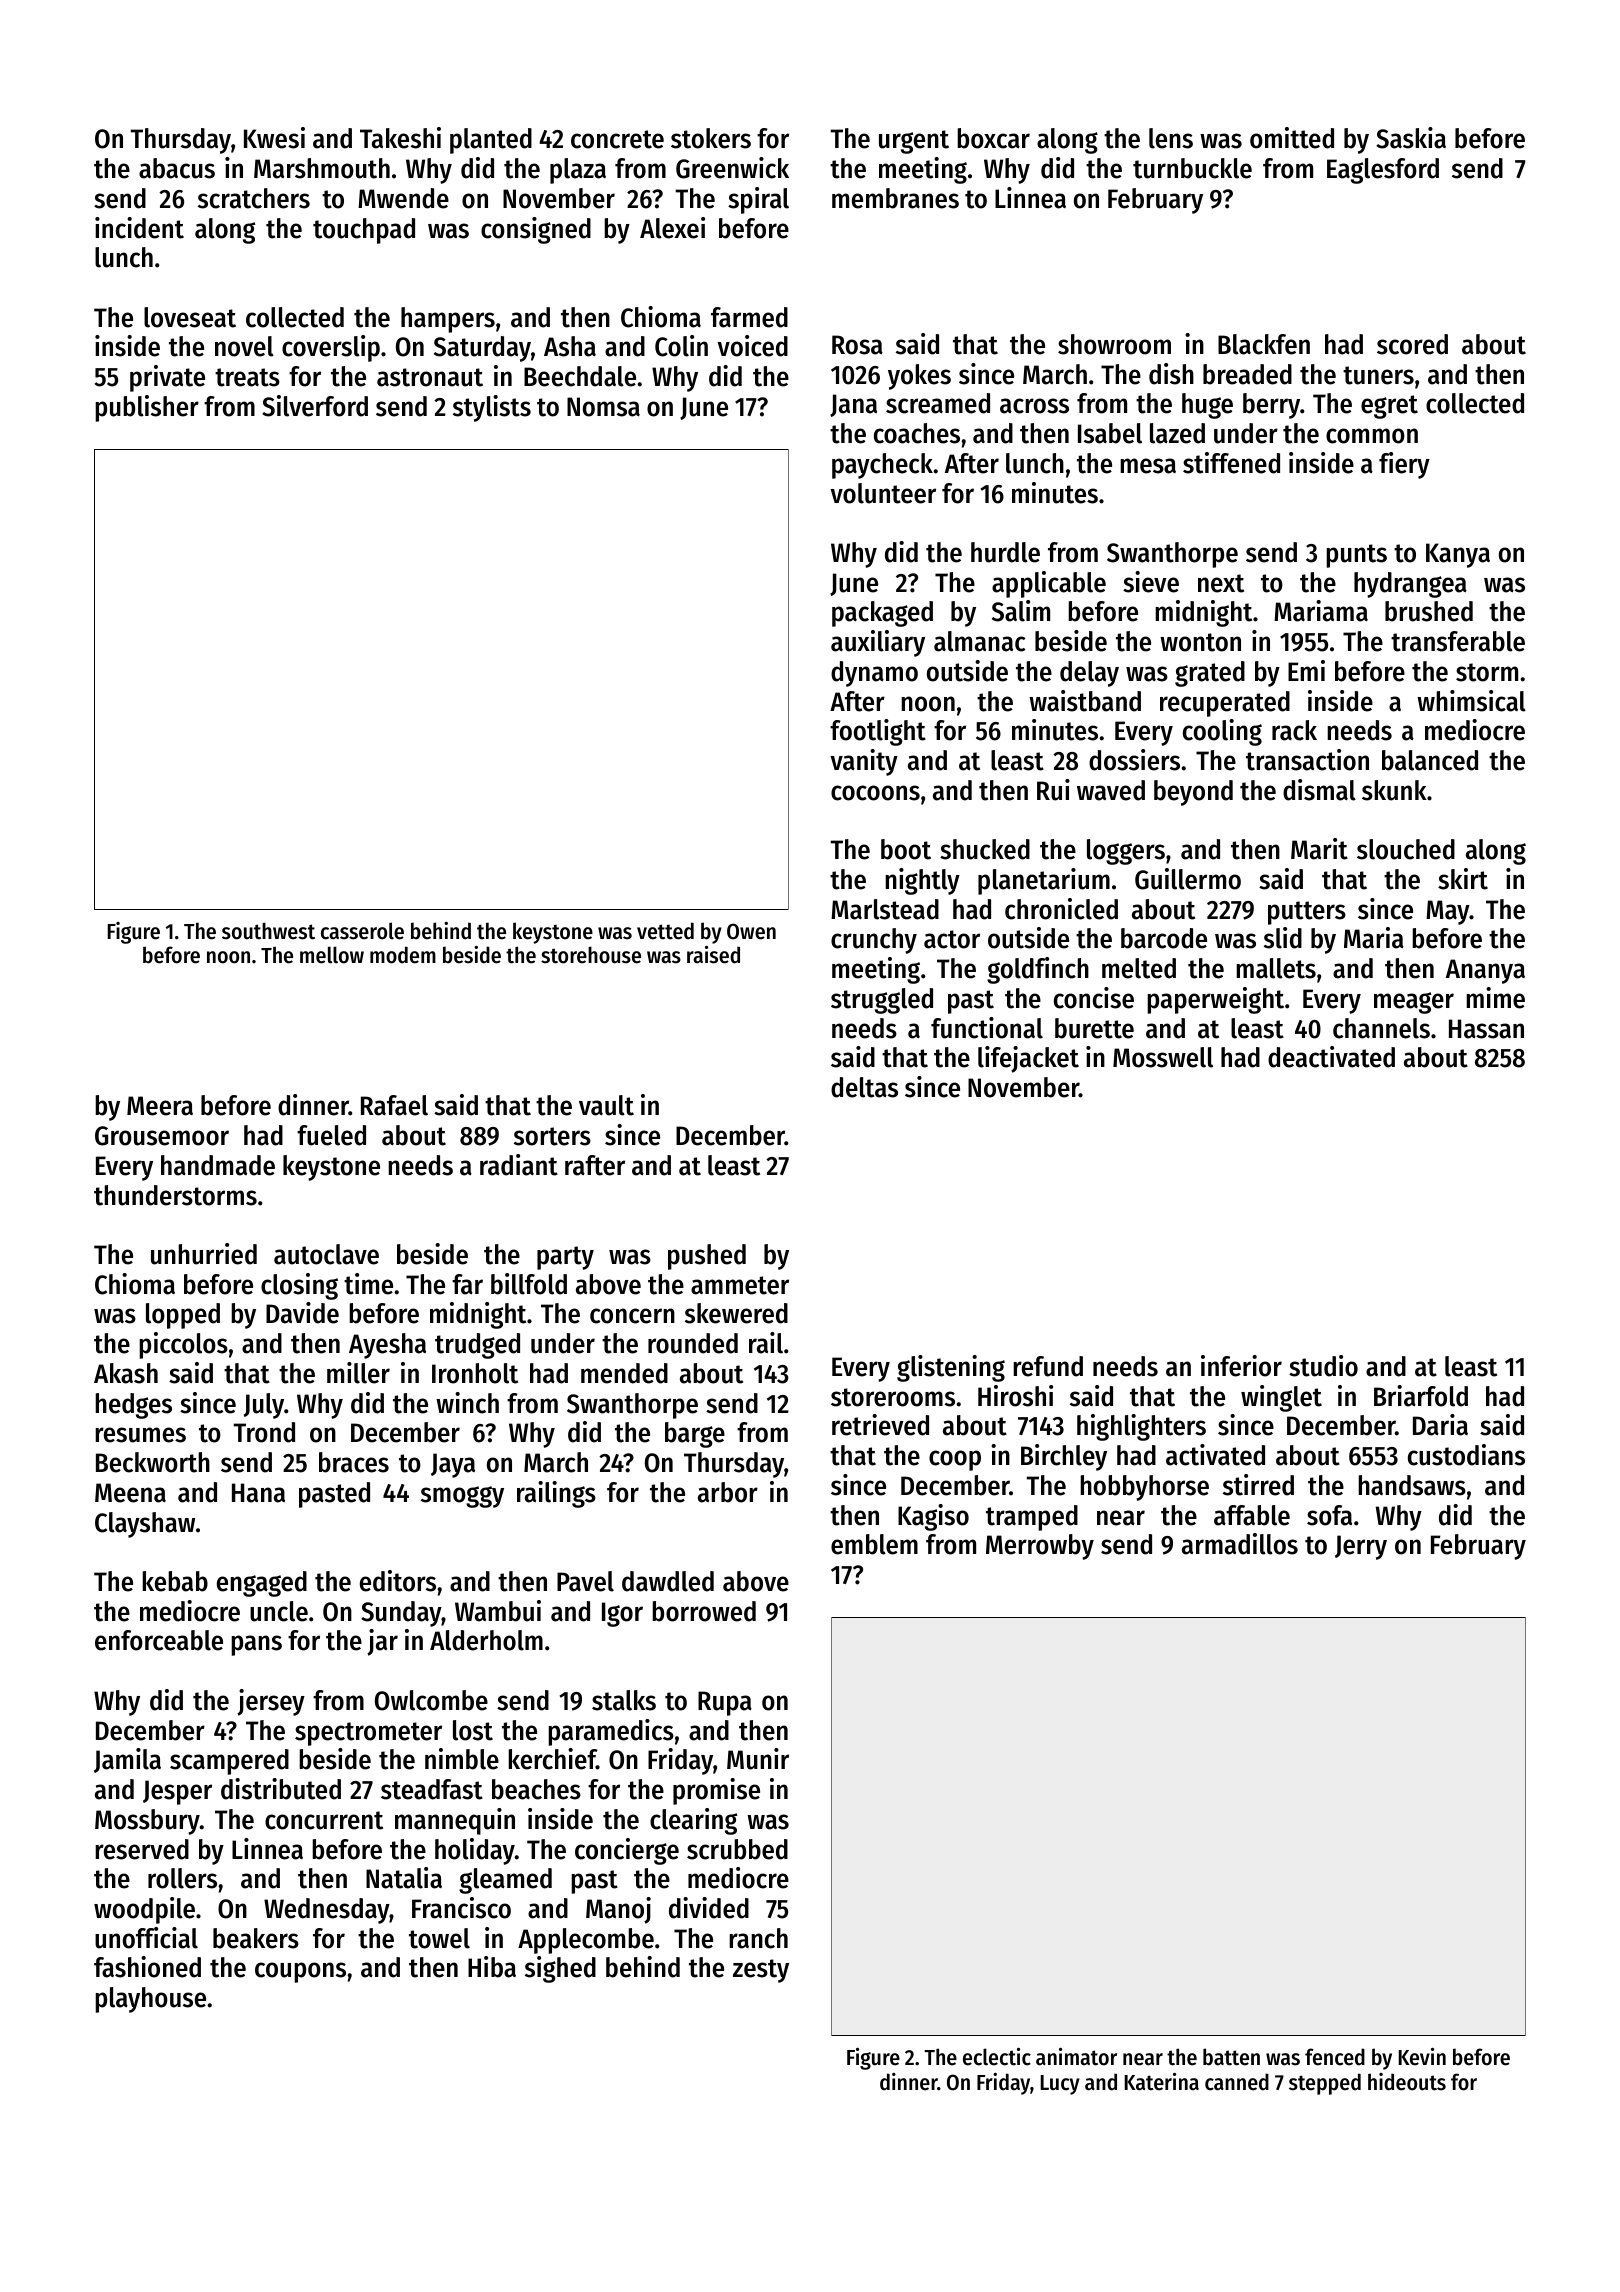  I want to click on scrubbed, so click(737, 1849).
